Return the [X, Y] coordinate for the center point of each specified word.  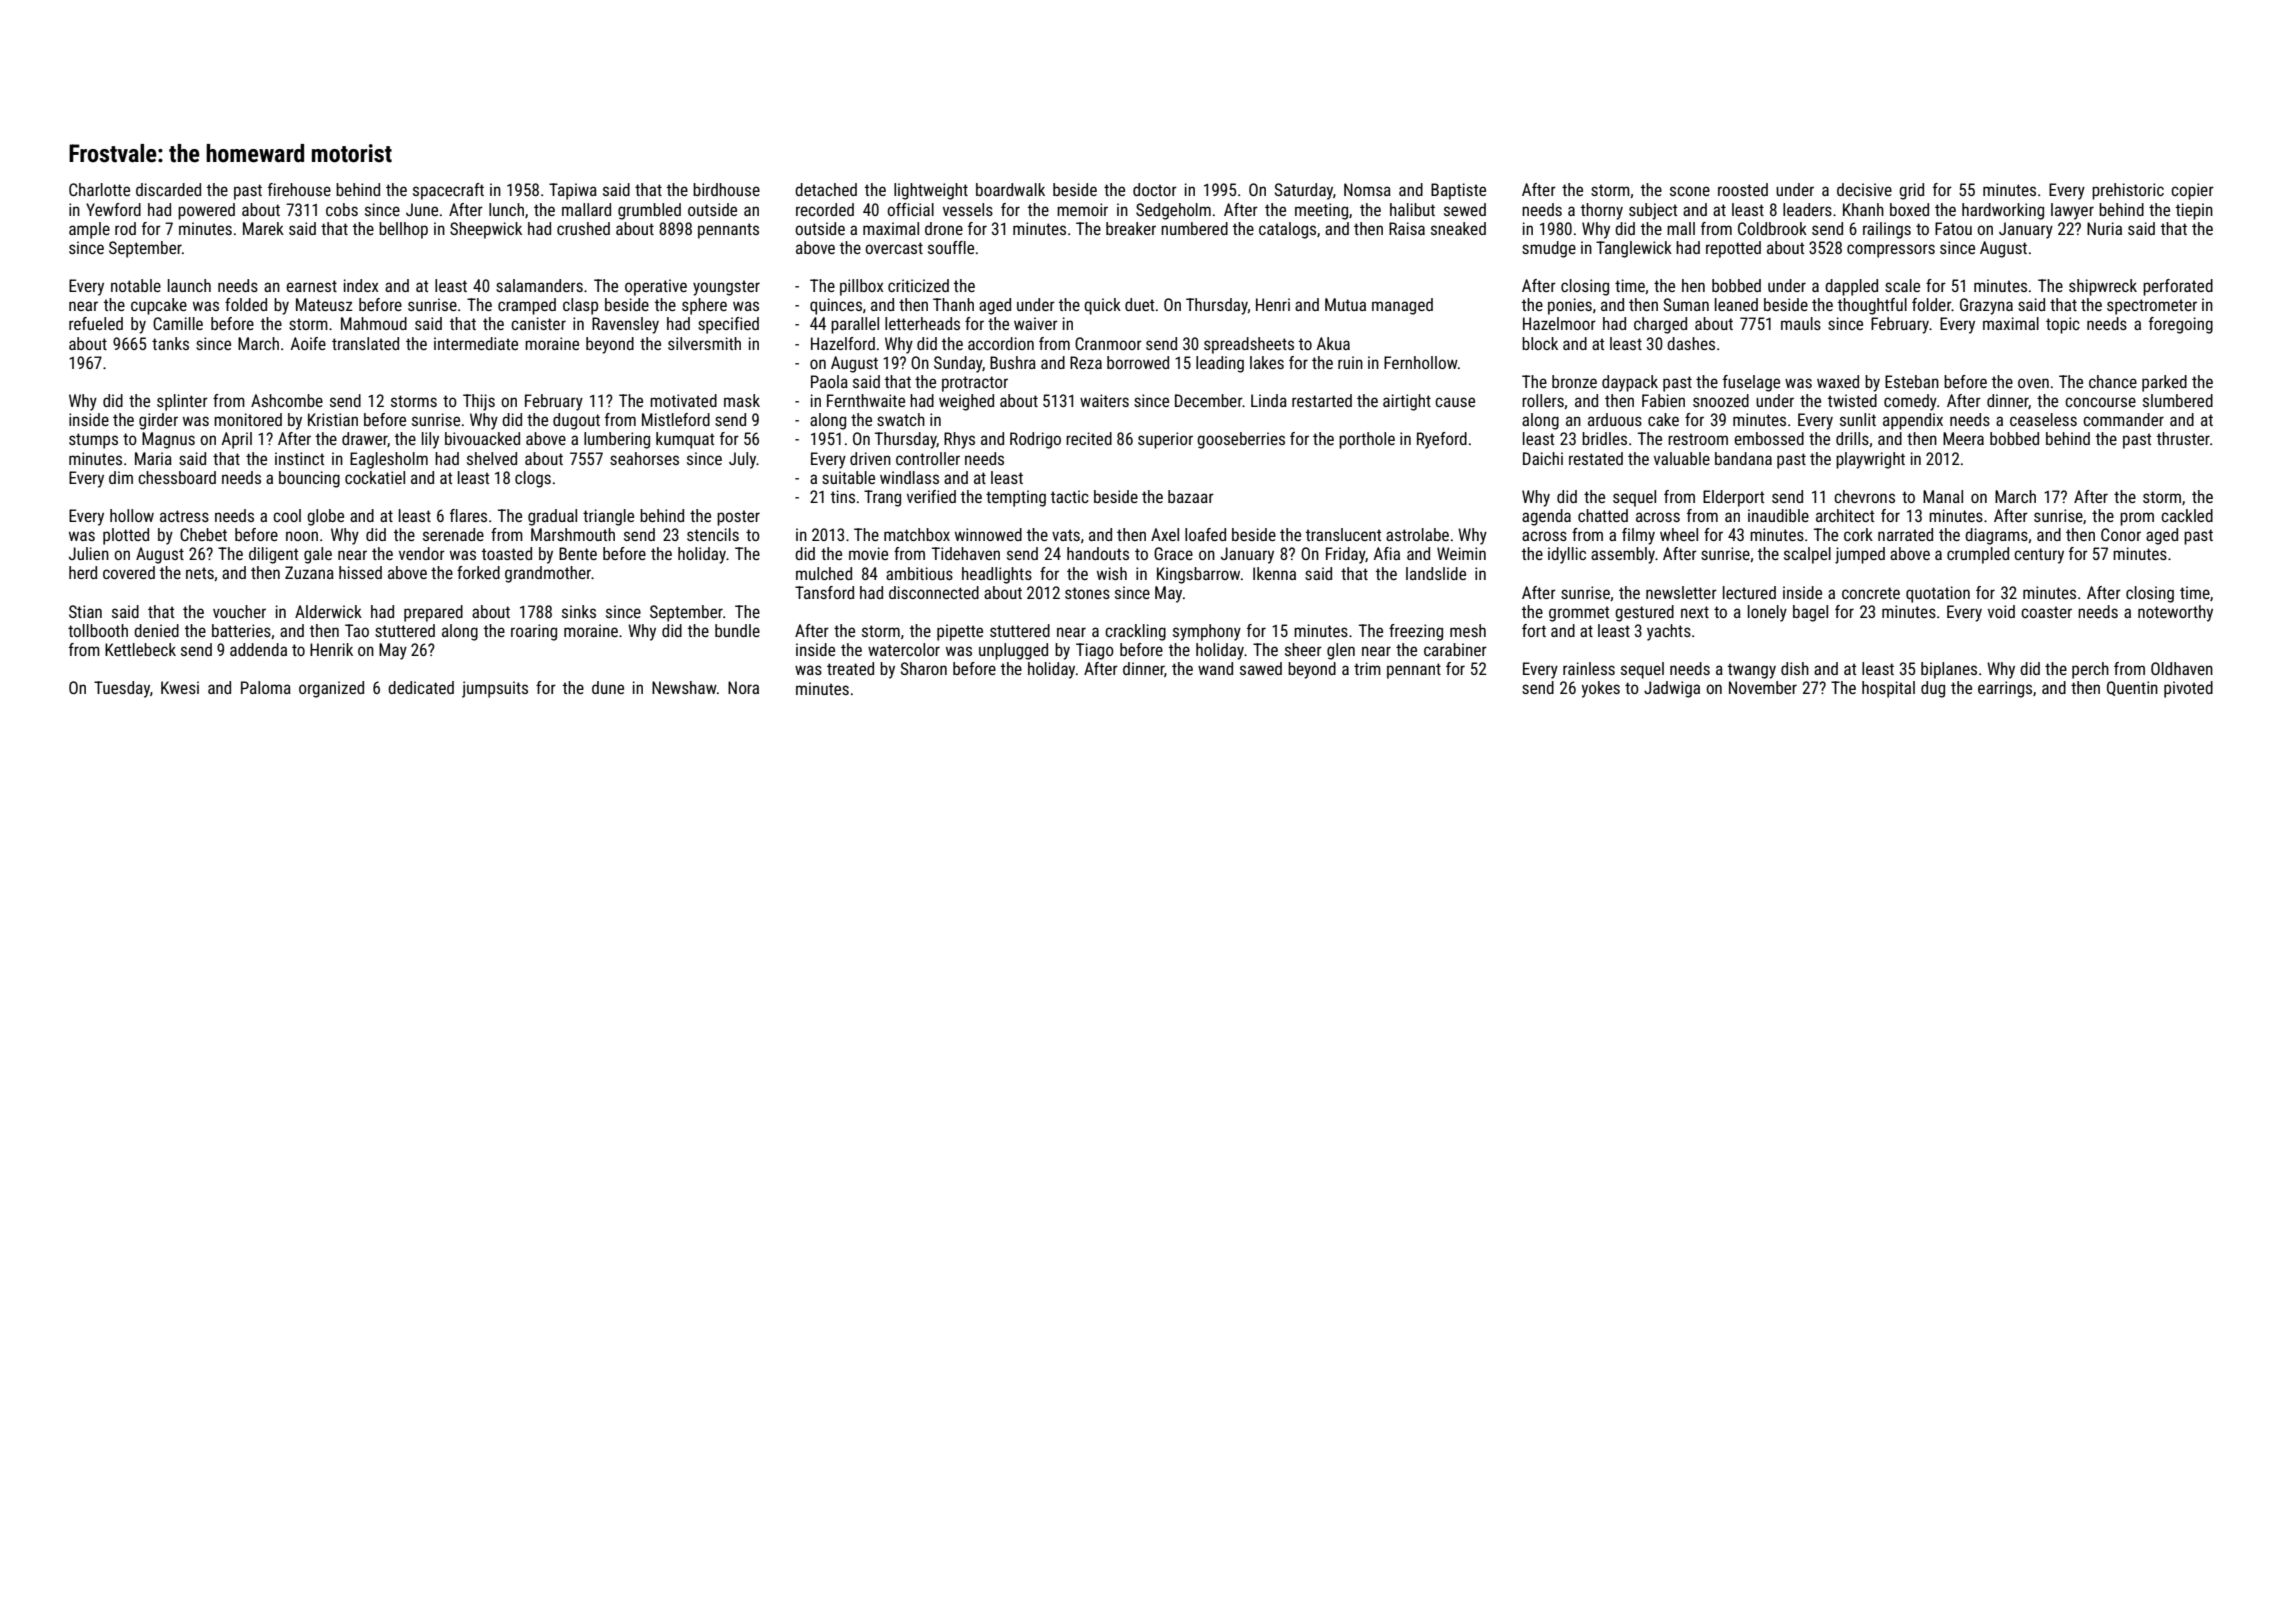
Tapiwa [573, 191]
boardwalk [1010, 189]
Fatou [1953, 228]
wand [1215, 668]
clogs [533, 479]
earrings [2005, 689]
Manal [1943, 496]
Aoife [308, 343]
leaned [1736, 304]
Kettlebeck [140, 649]
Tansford [824, 592]
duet [1139, 304]
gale [318, 555]
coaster [2046, 612]
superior [1165, 440]
